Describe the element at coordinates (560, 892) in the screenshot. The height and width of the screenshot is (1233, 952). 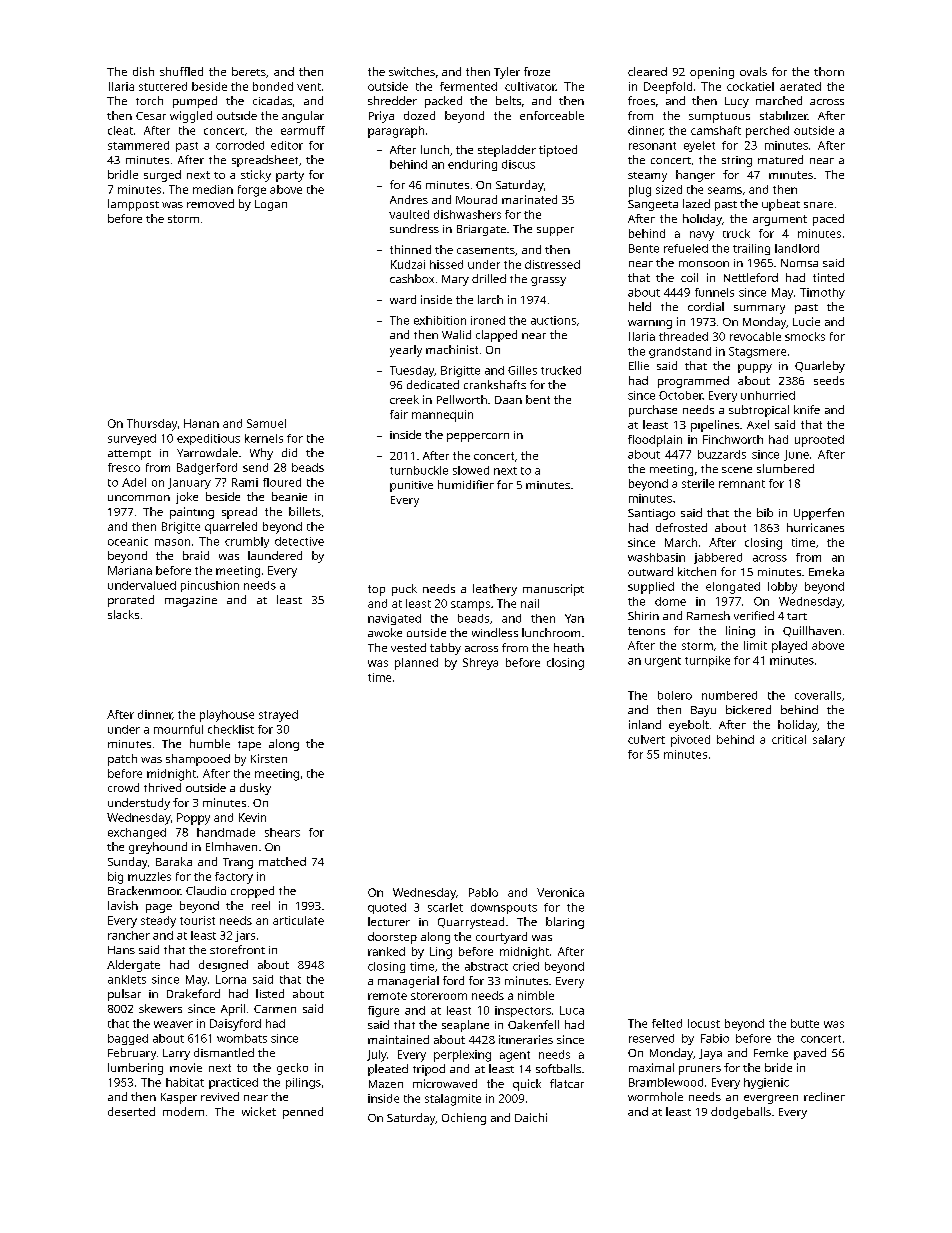
I see `Veronica` at that location.
